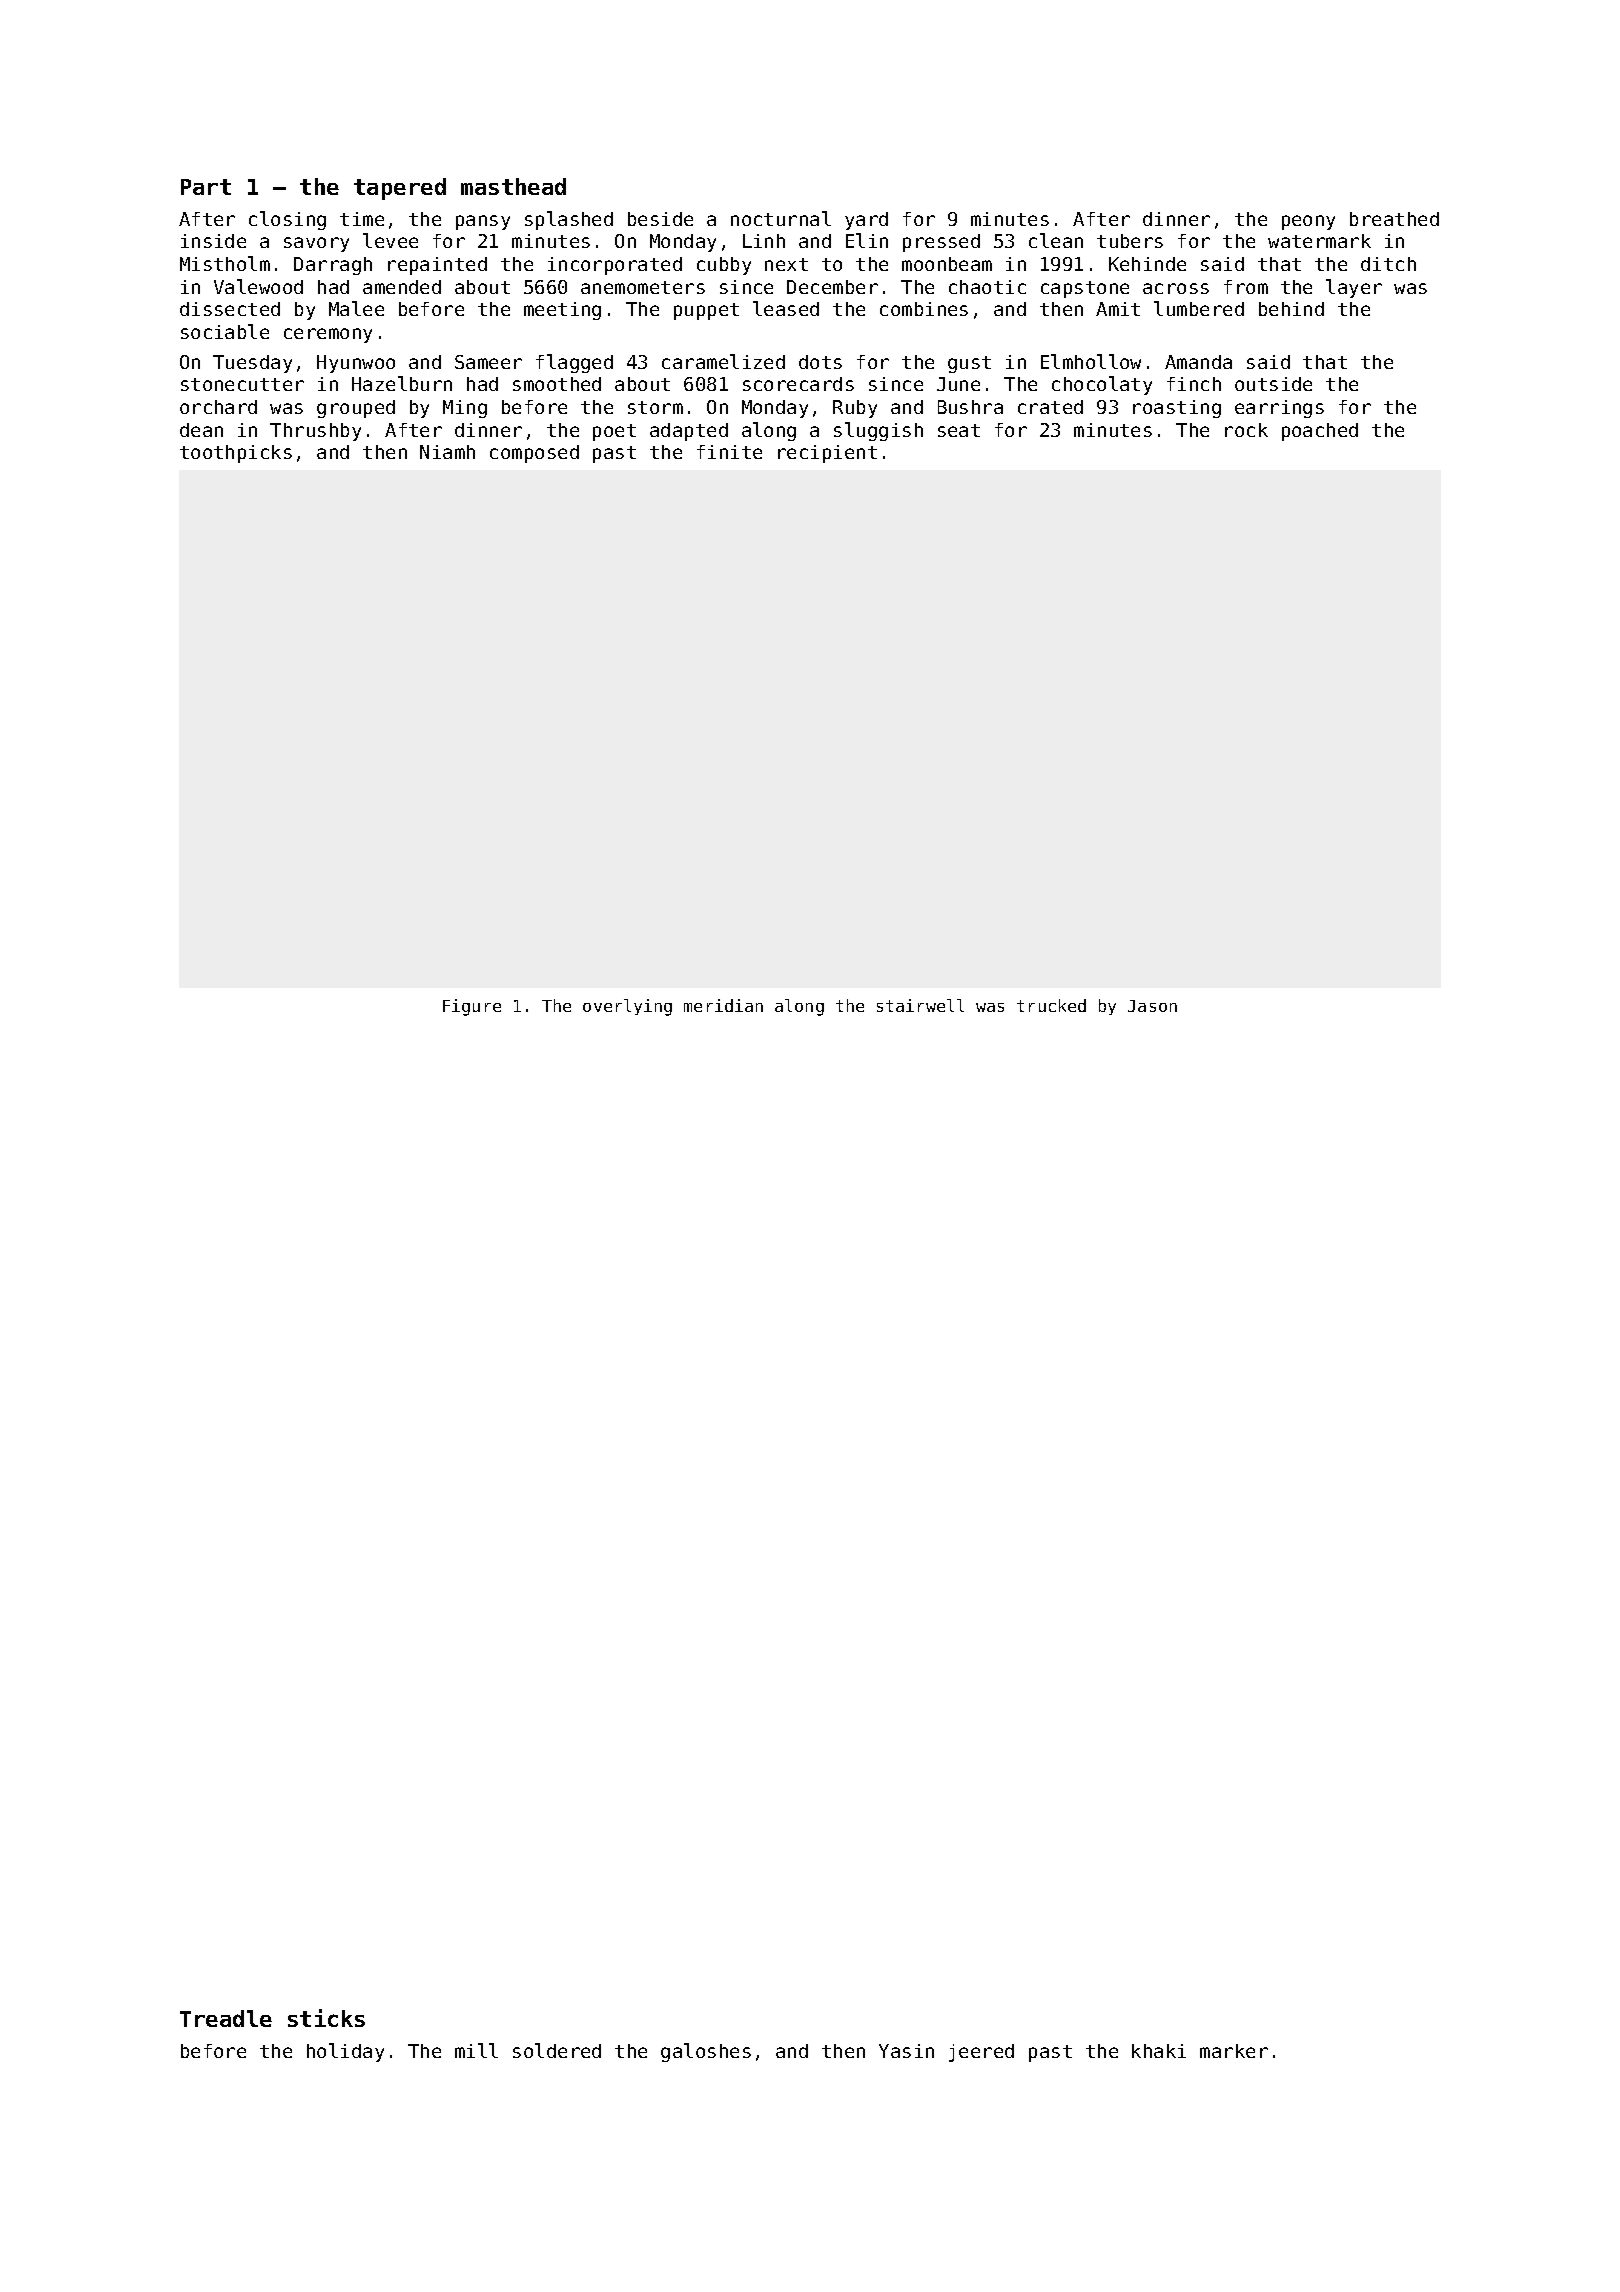  Describe the element at coordinates (1234, 2051) in the document. I see `marker` at that location.
